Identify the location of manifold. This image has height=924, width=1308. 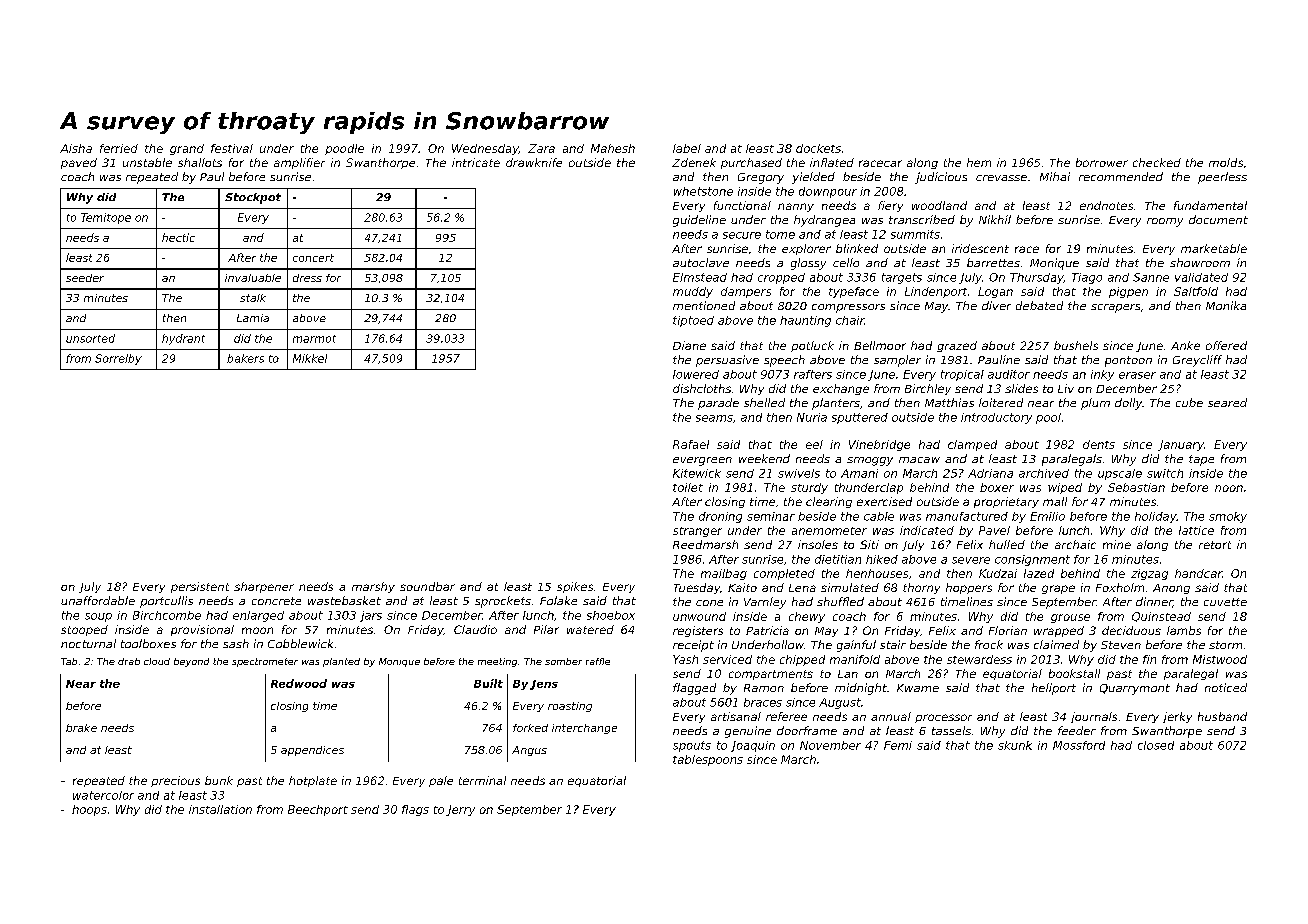
(855, 659).
